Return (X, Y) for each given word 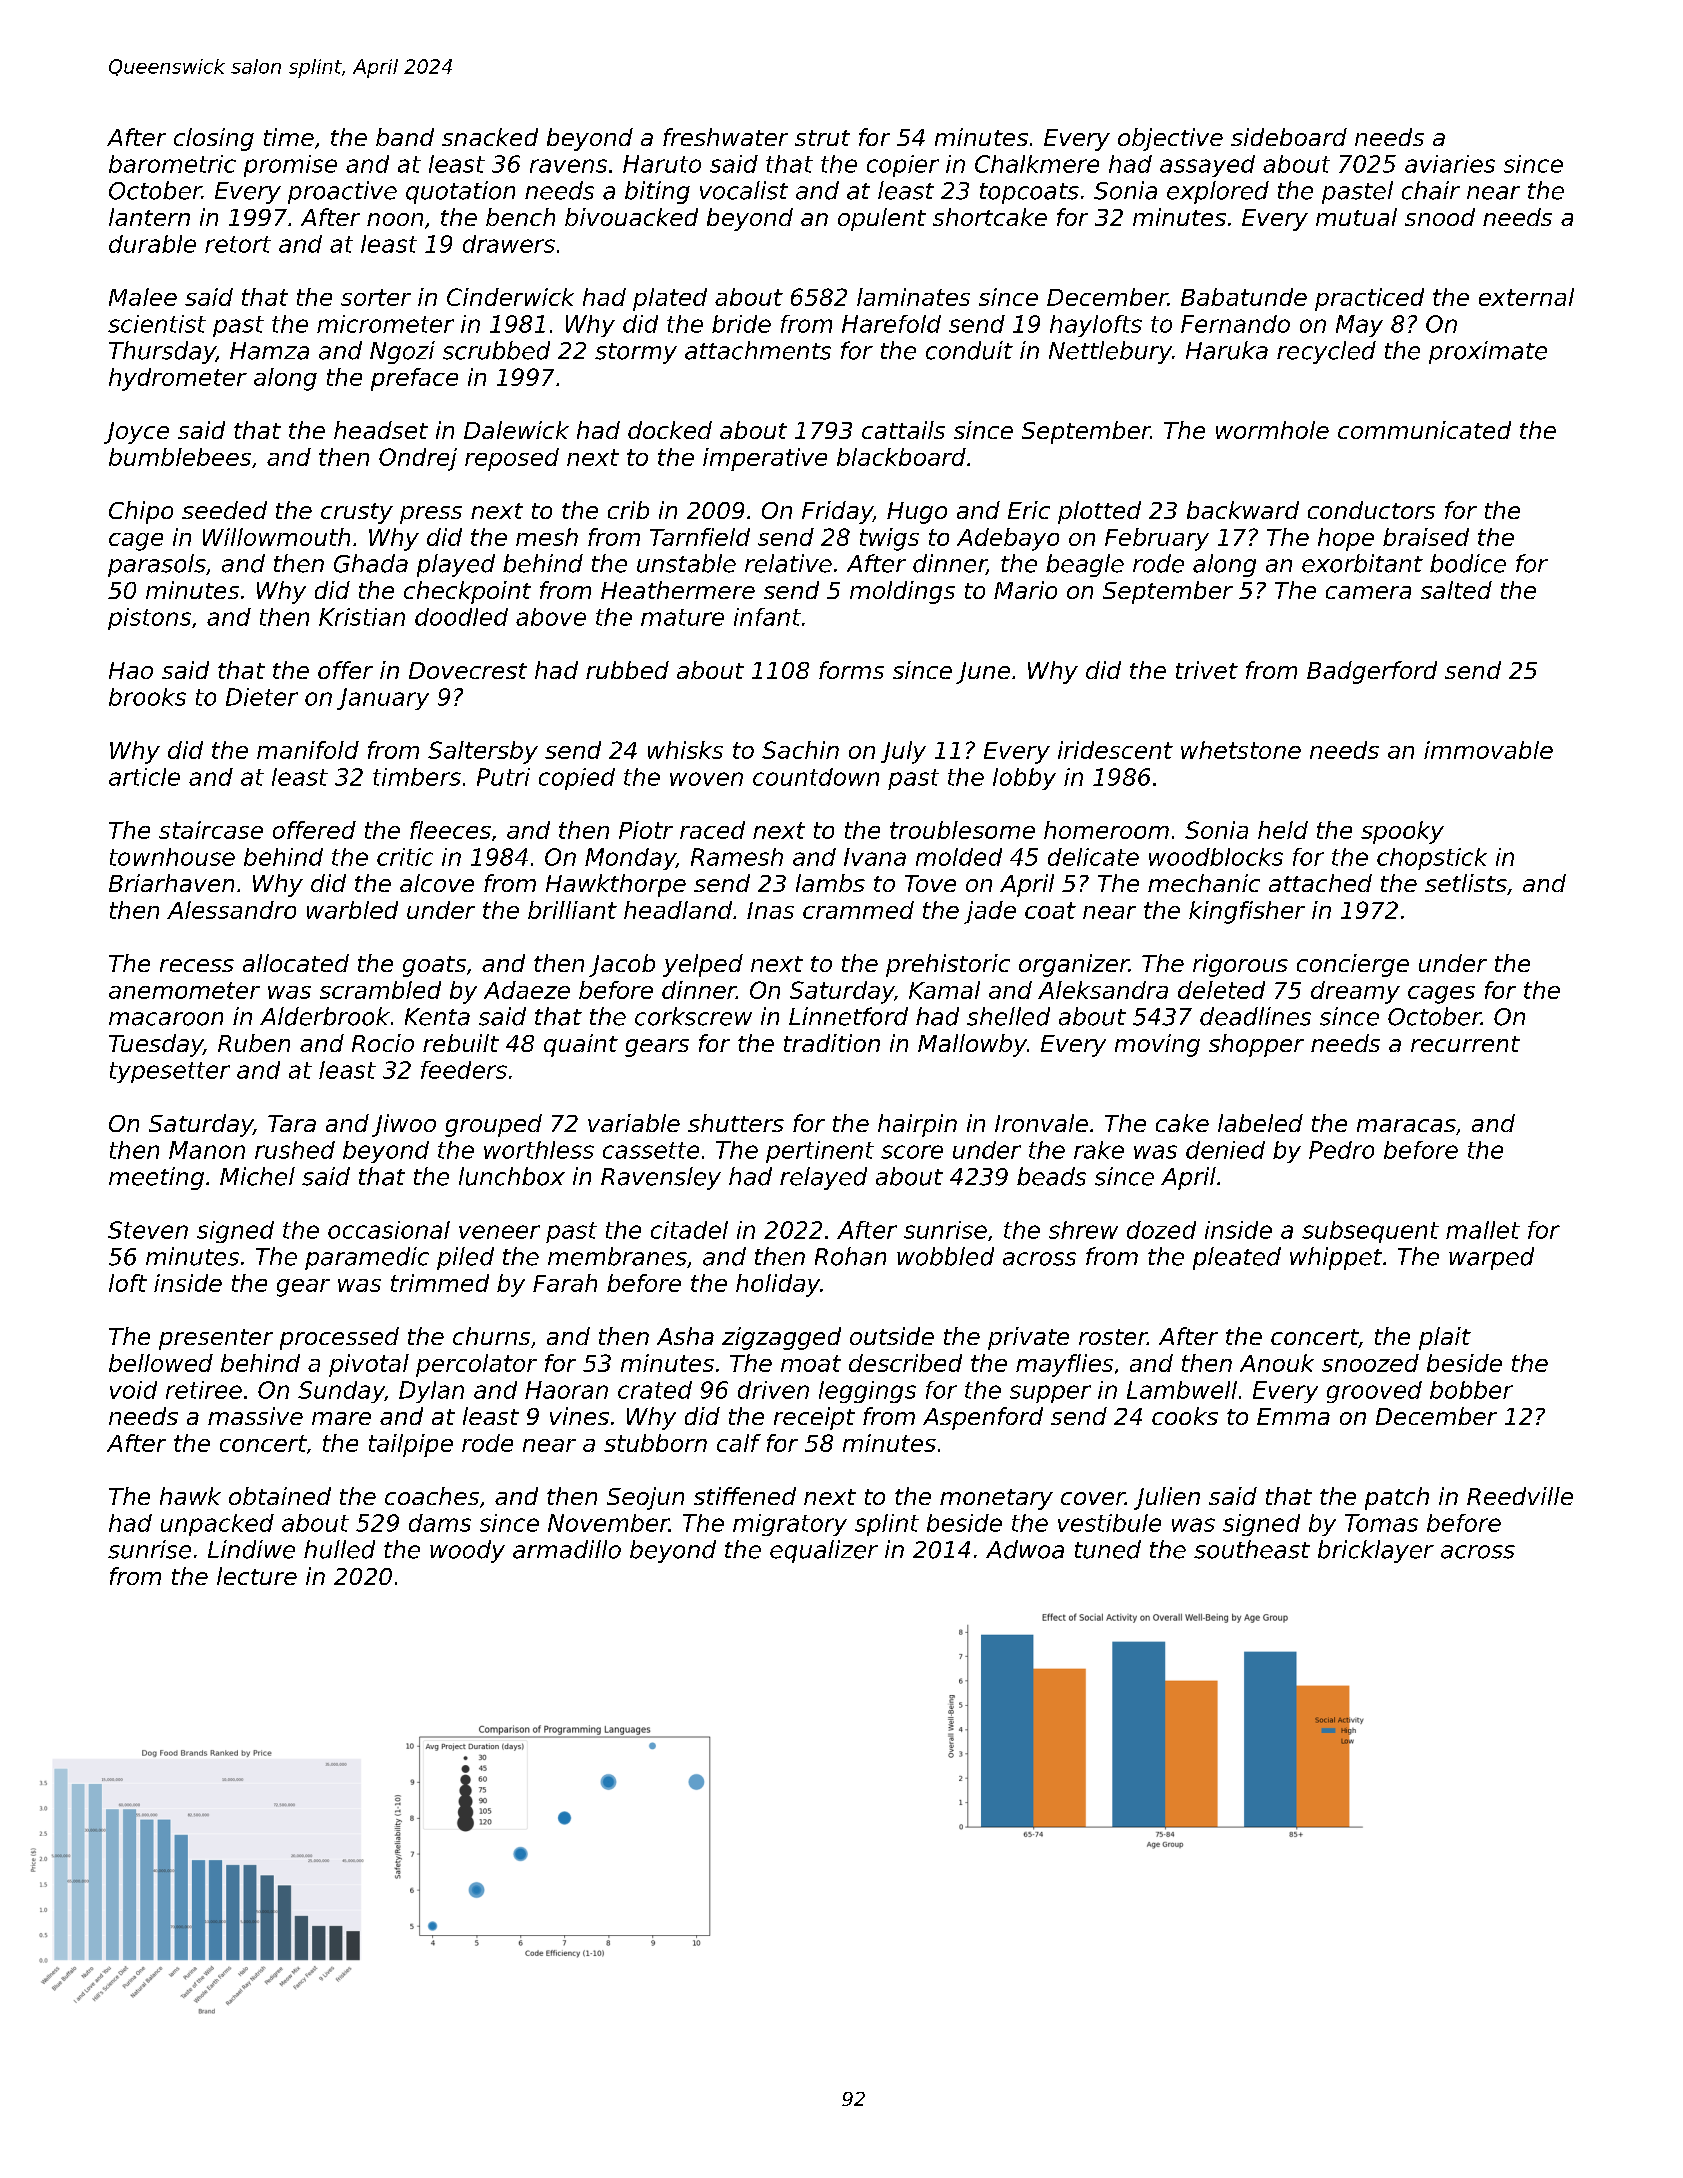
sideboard (1289, 137)
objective (1170, 139)
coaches (432, 1496)
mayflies (1064, 1365)
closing (214, 139)
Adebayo (1008, 539)
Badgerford (1372, 672)
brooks (147, 697)
